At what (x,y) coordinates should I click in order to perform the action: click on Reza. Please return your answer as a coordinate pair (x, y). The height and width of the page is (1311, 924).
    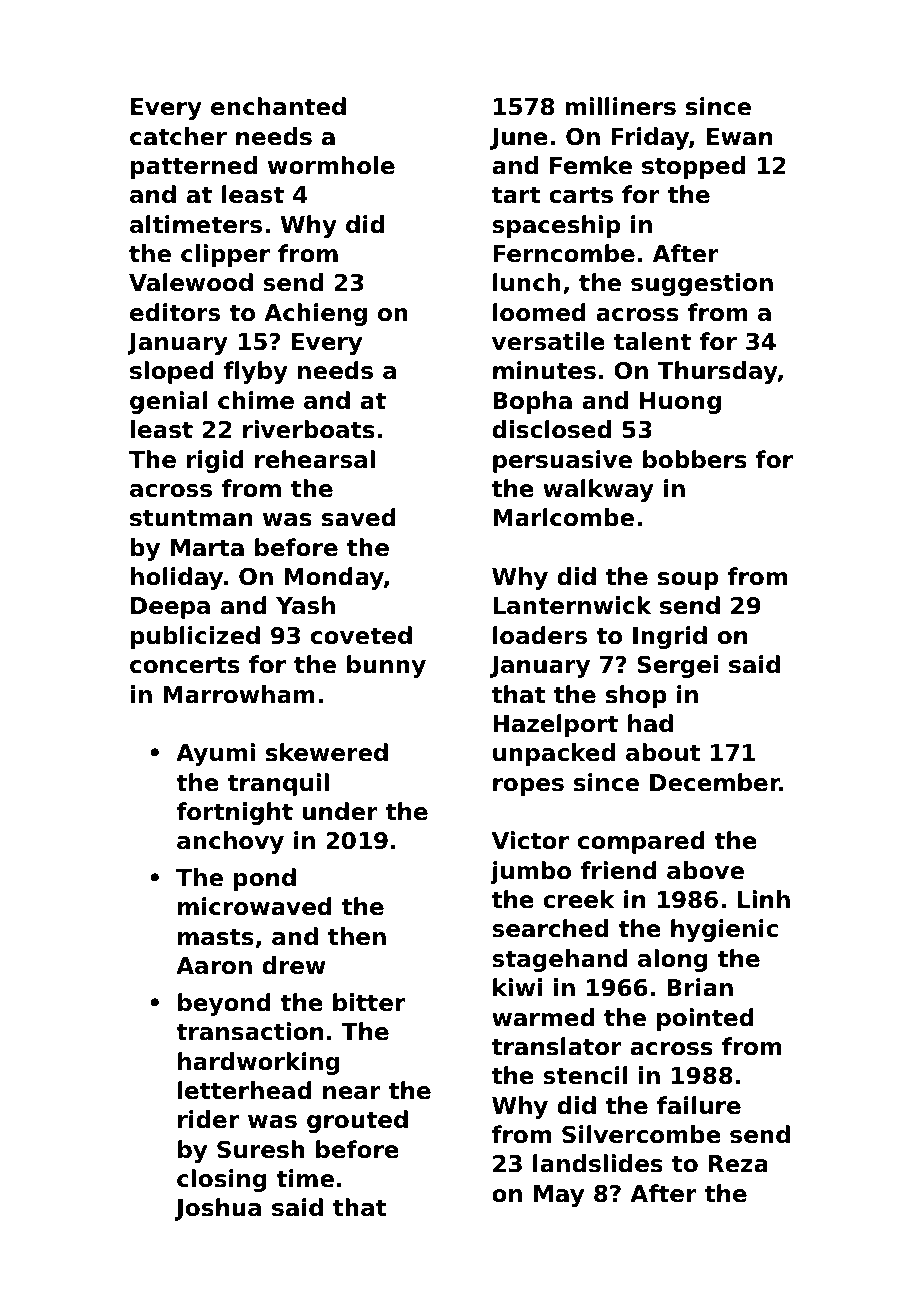
    Looking at the image, I should click on (738, 1164).
